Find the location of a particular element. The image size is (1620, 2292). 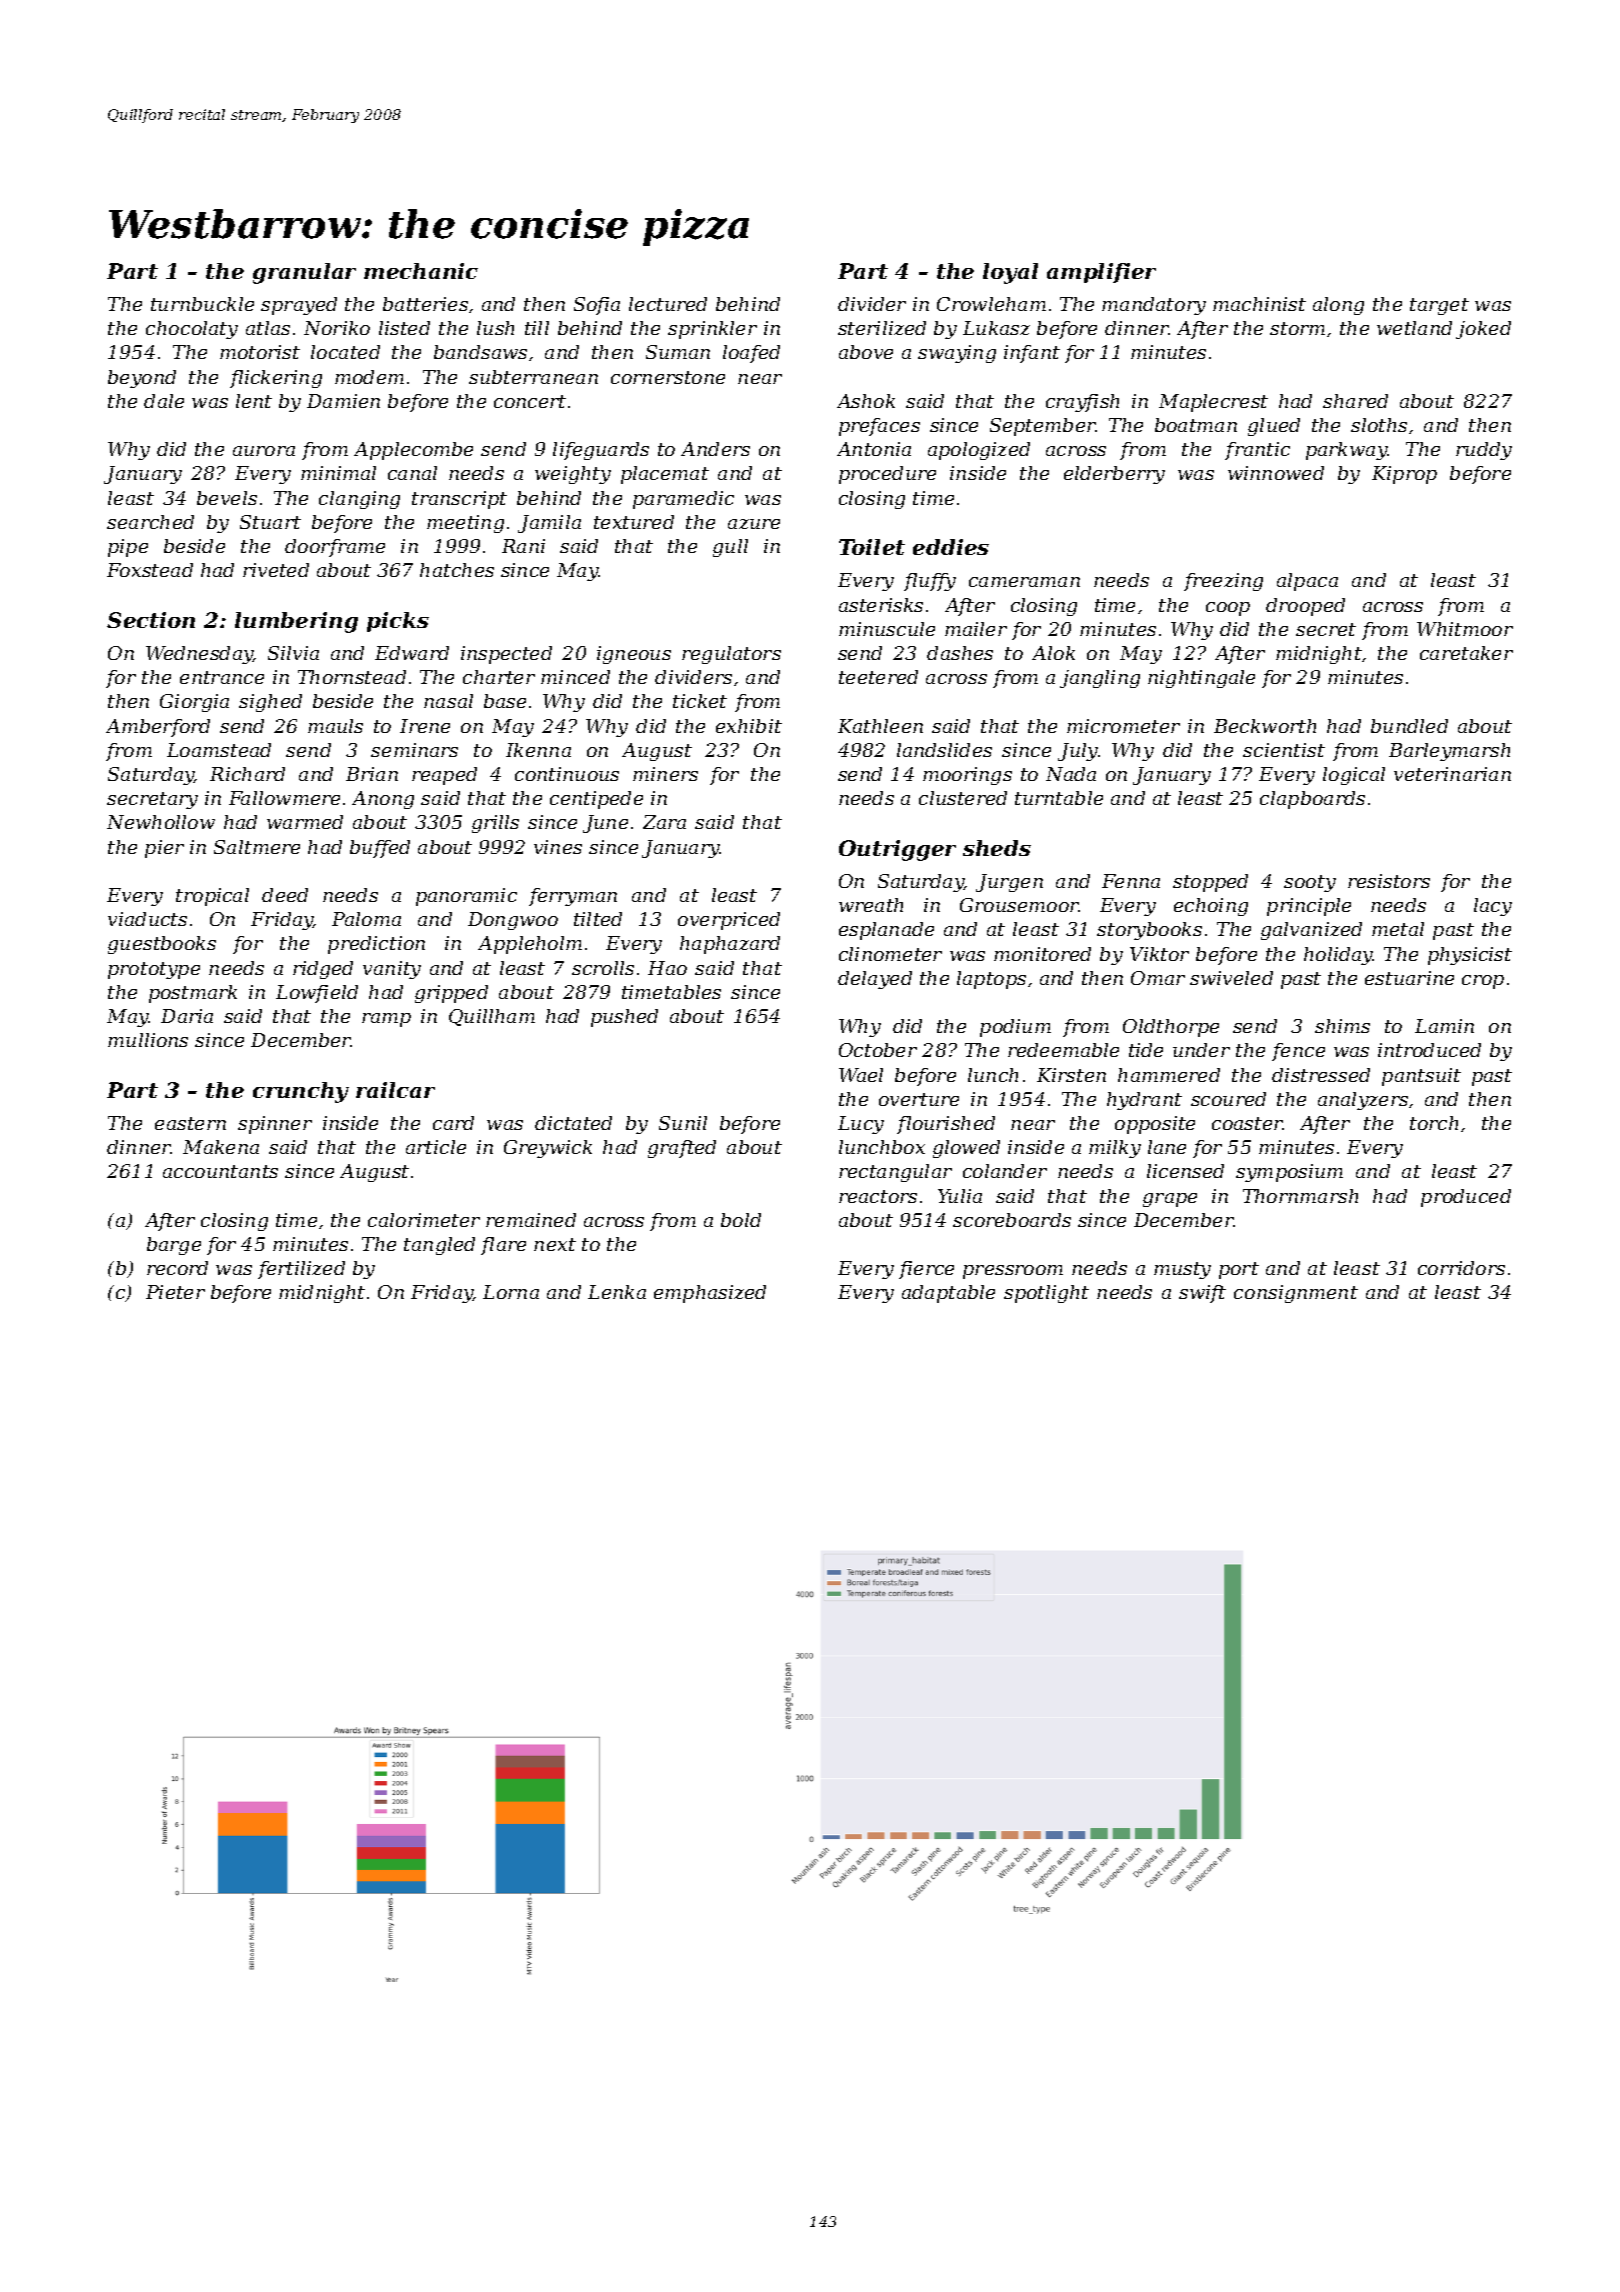

loyal is located at coordinates (1010, 273).
